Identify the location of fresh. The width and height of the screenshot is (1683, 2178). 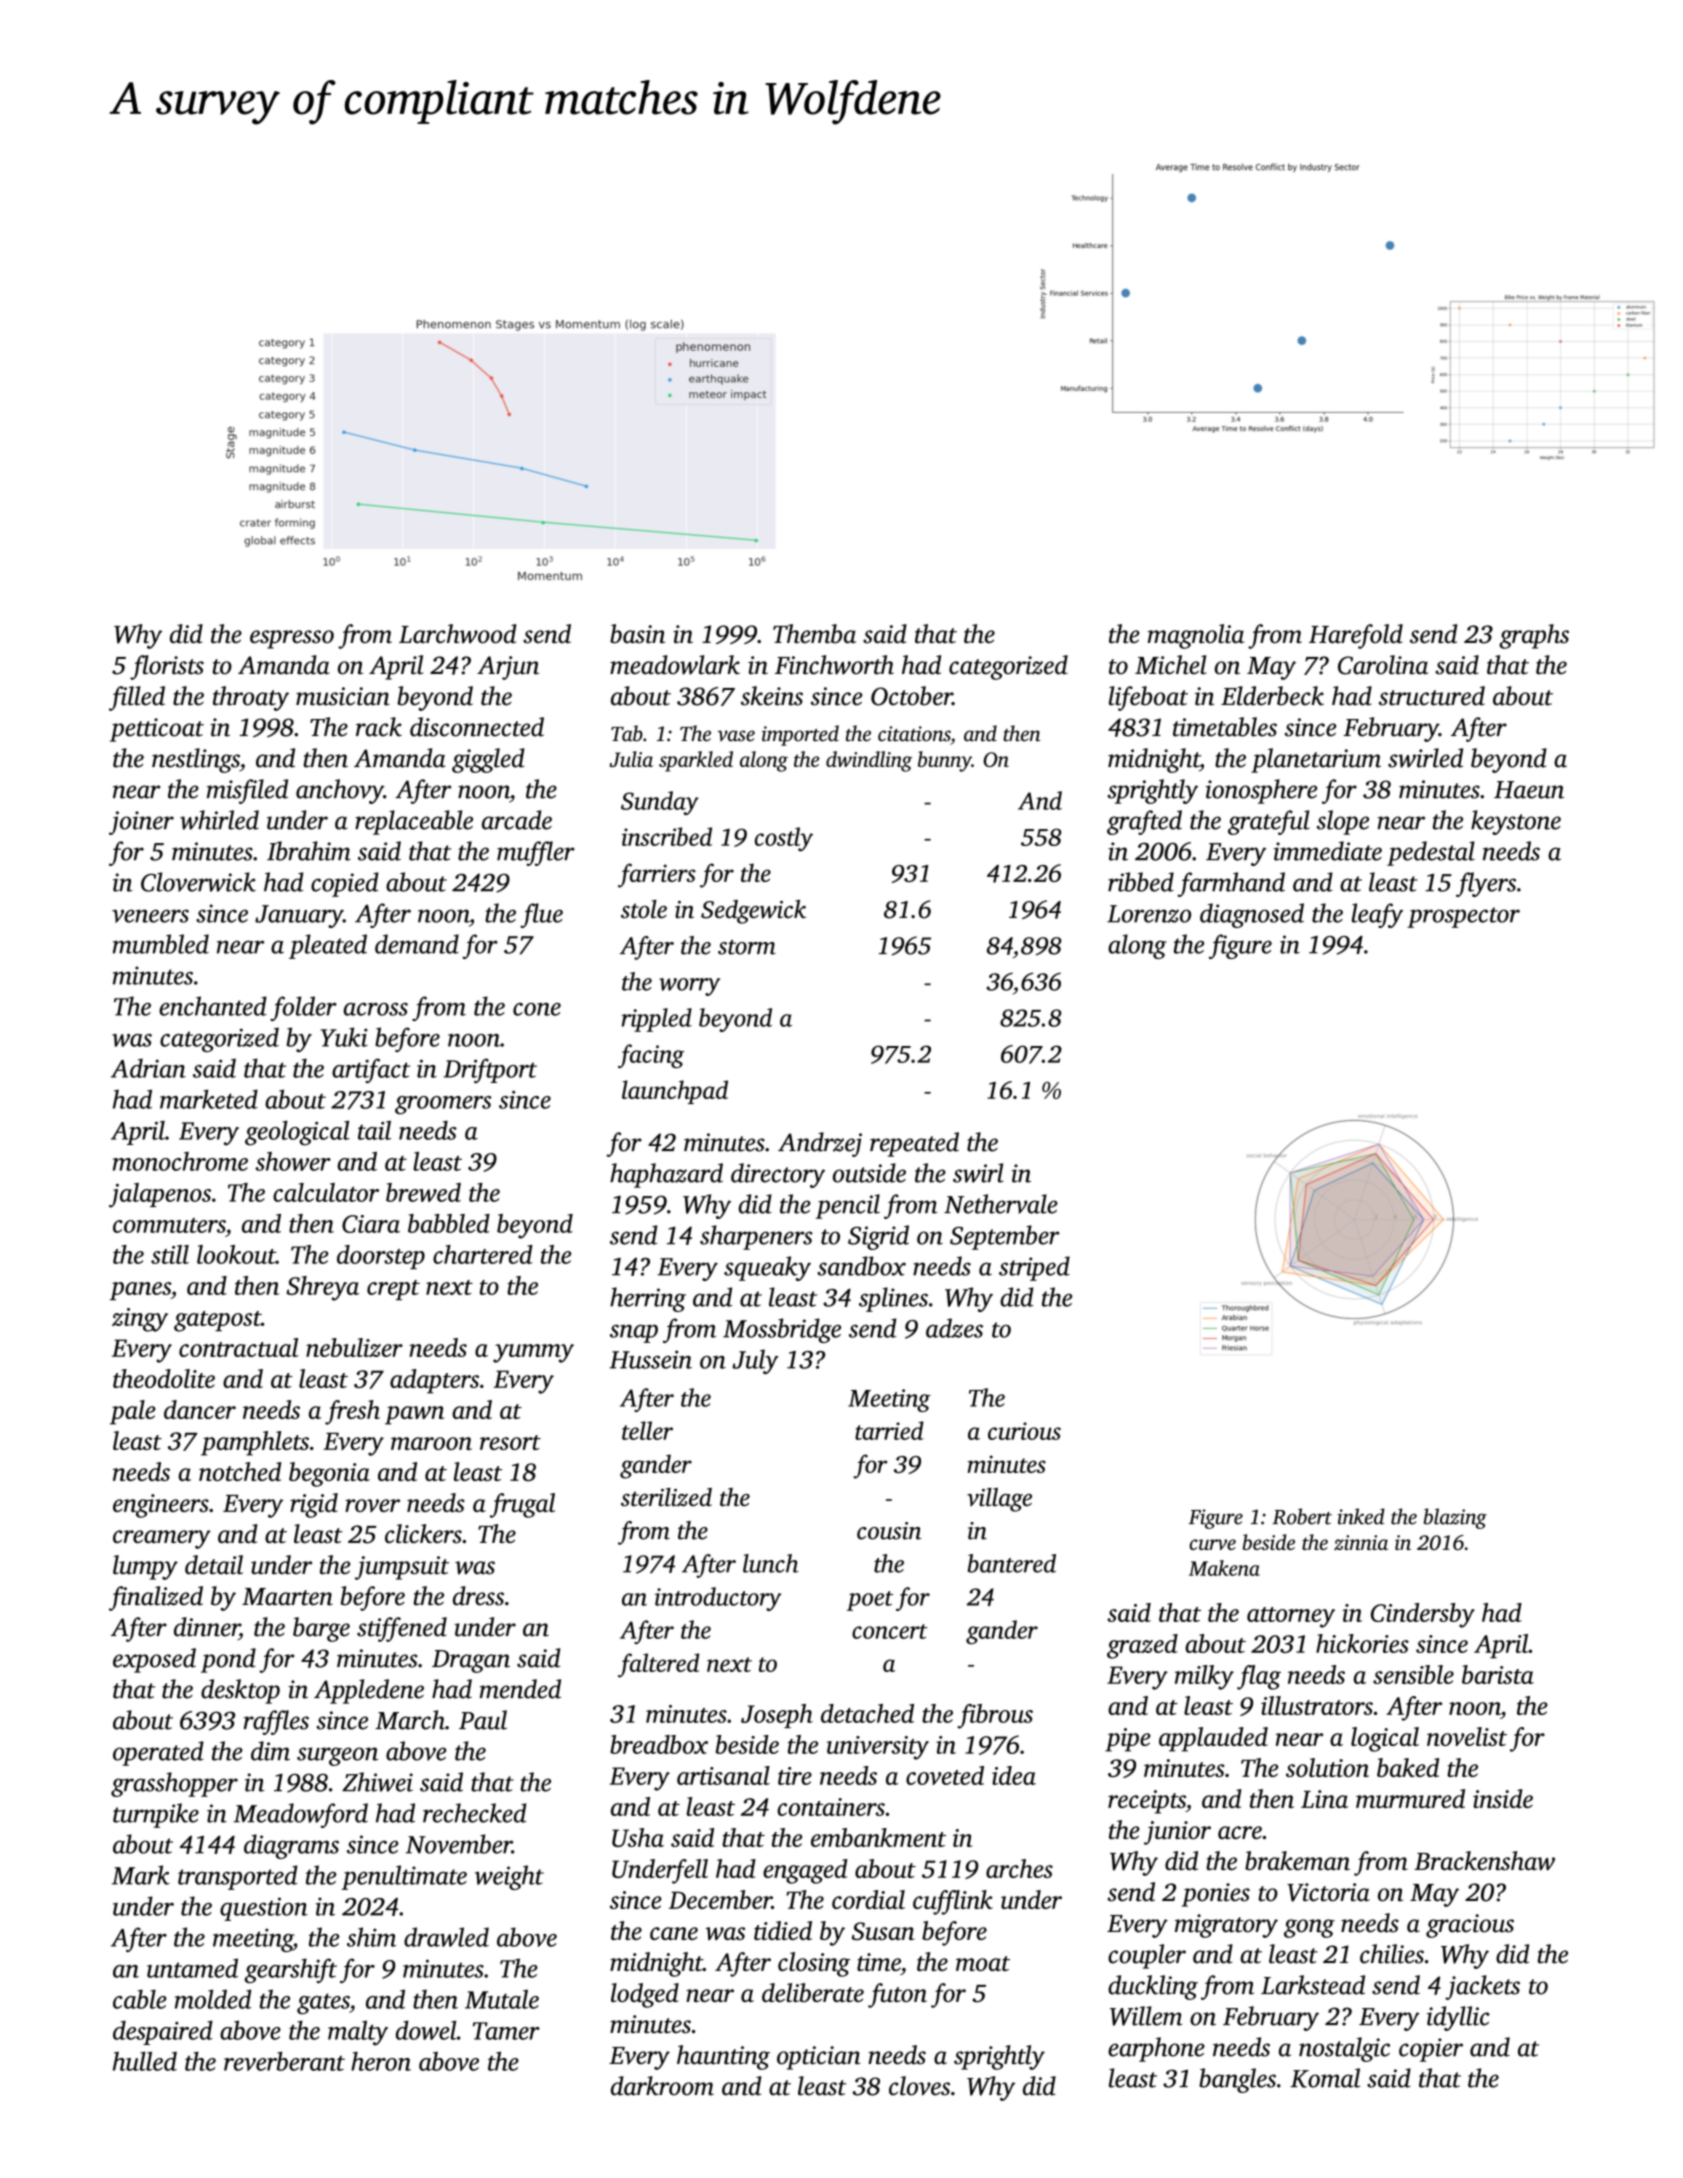
(352, 1412).
